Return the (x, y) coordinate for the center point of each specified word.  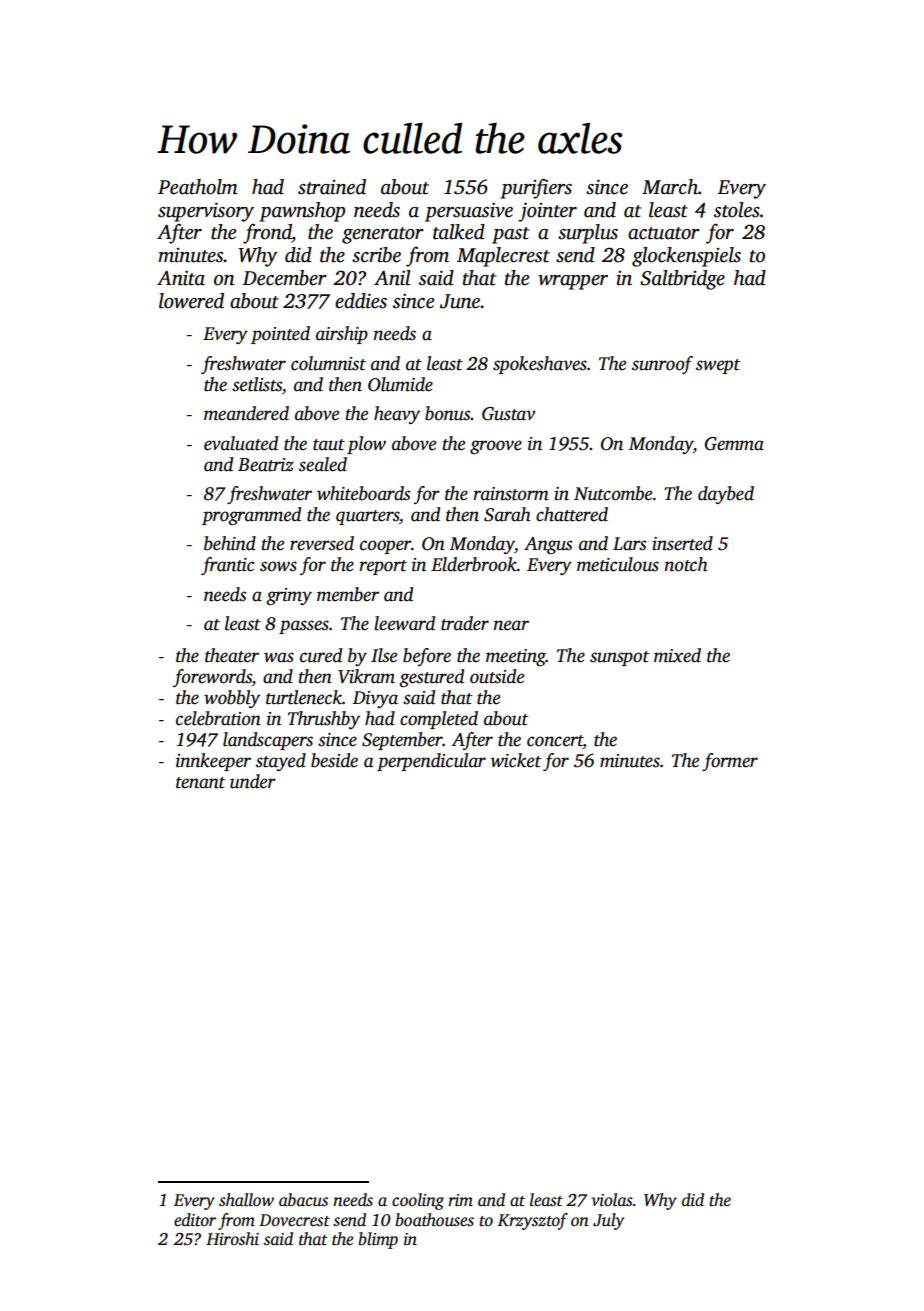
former (730, 762)
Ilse (384, 655)
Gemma (734, 444)
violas (612, 1200)
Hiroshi (232, 1239)
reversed (322, 543)
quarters (367, 517)
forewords (212, 678)
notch (686, 564)
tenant (200, 783)
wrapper (573, 282)
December (284, 278)
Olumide (400, 384)
